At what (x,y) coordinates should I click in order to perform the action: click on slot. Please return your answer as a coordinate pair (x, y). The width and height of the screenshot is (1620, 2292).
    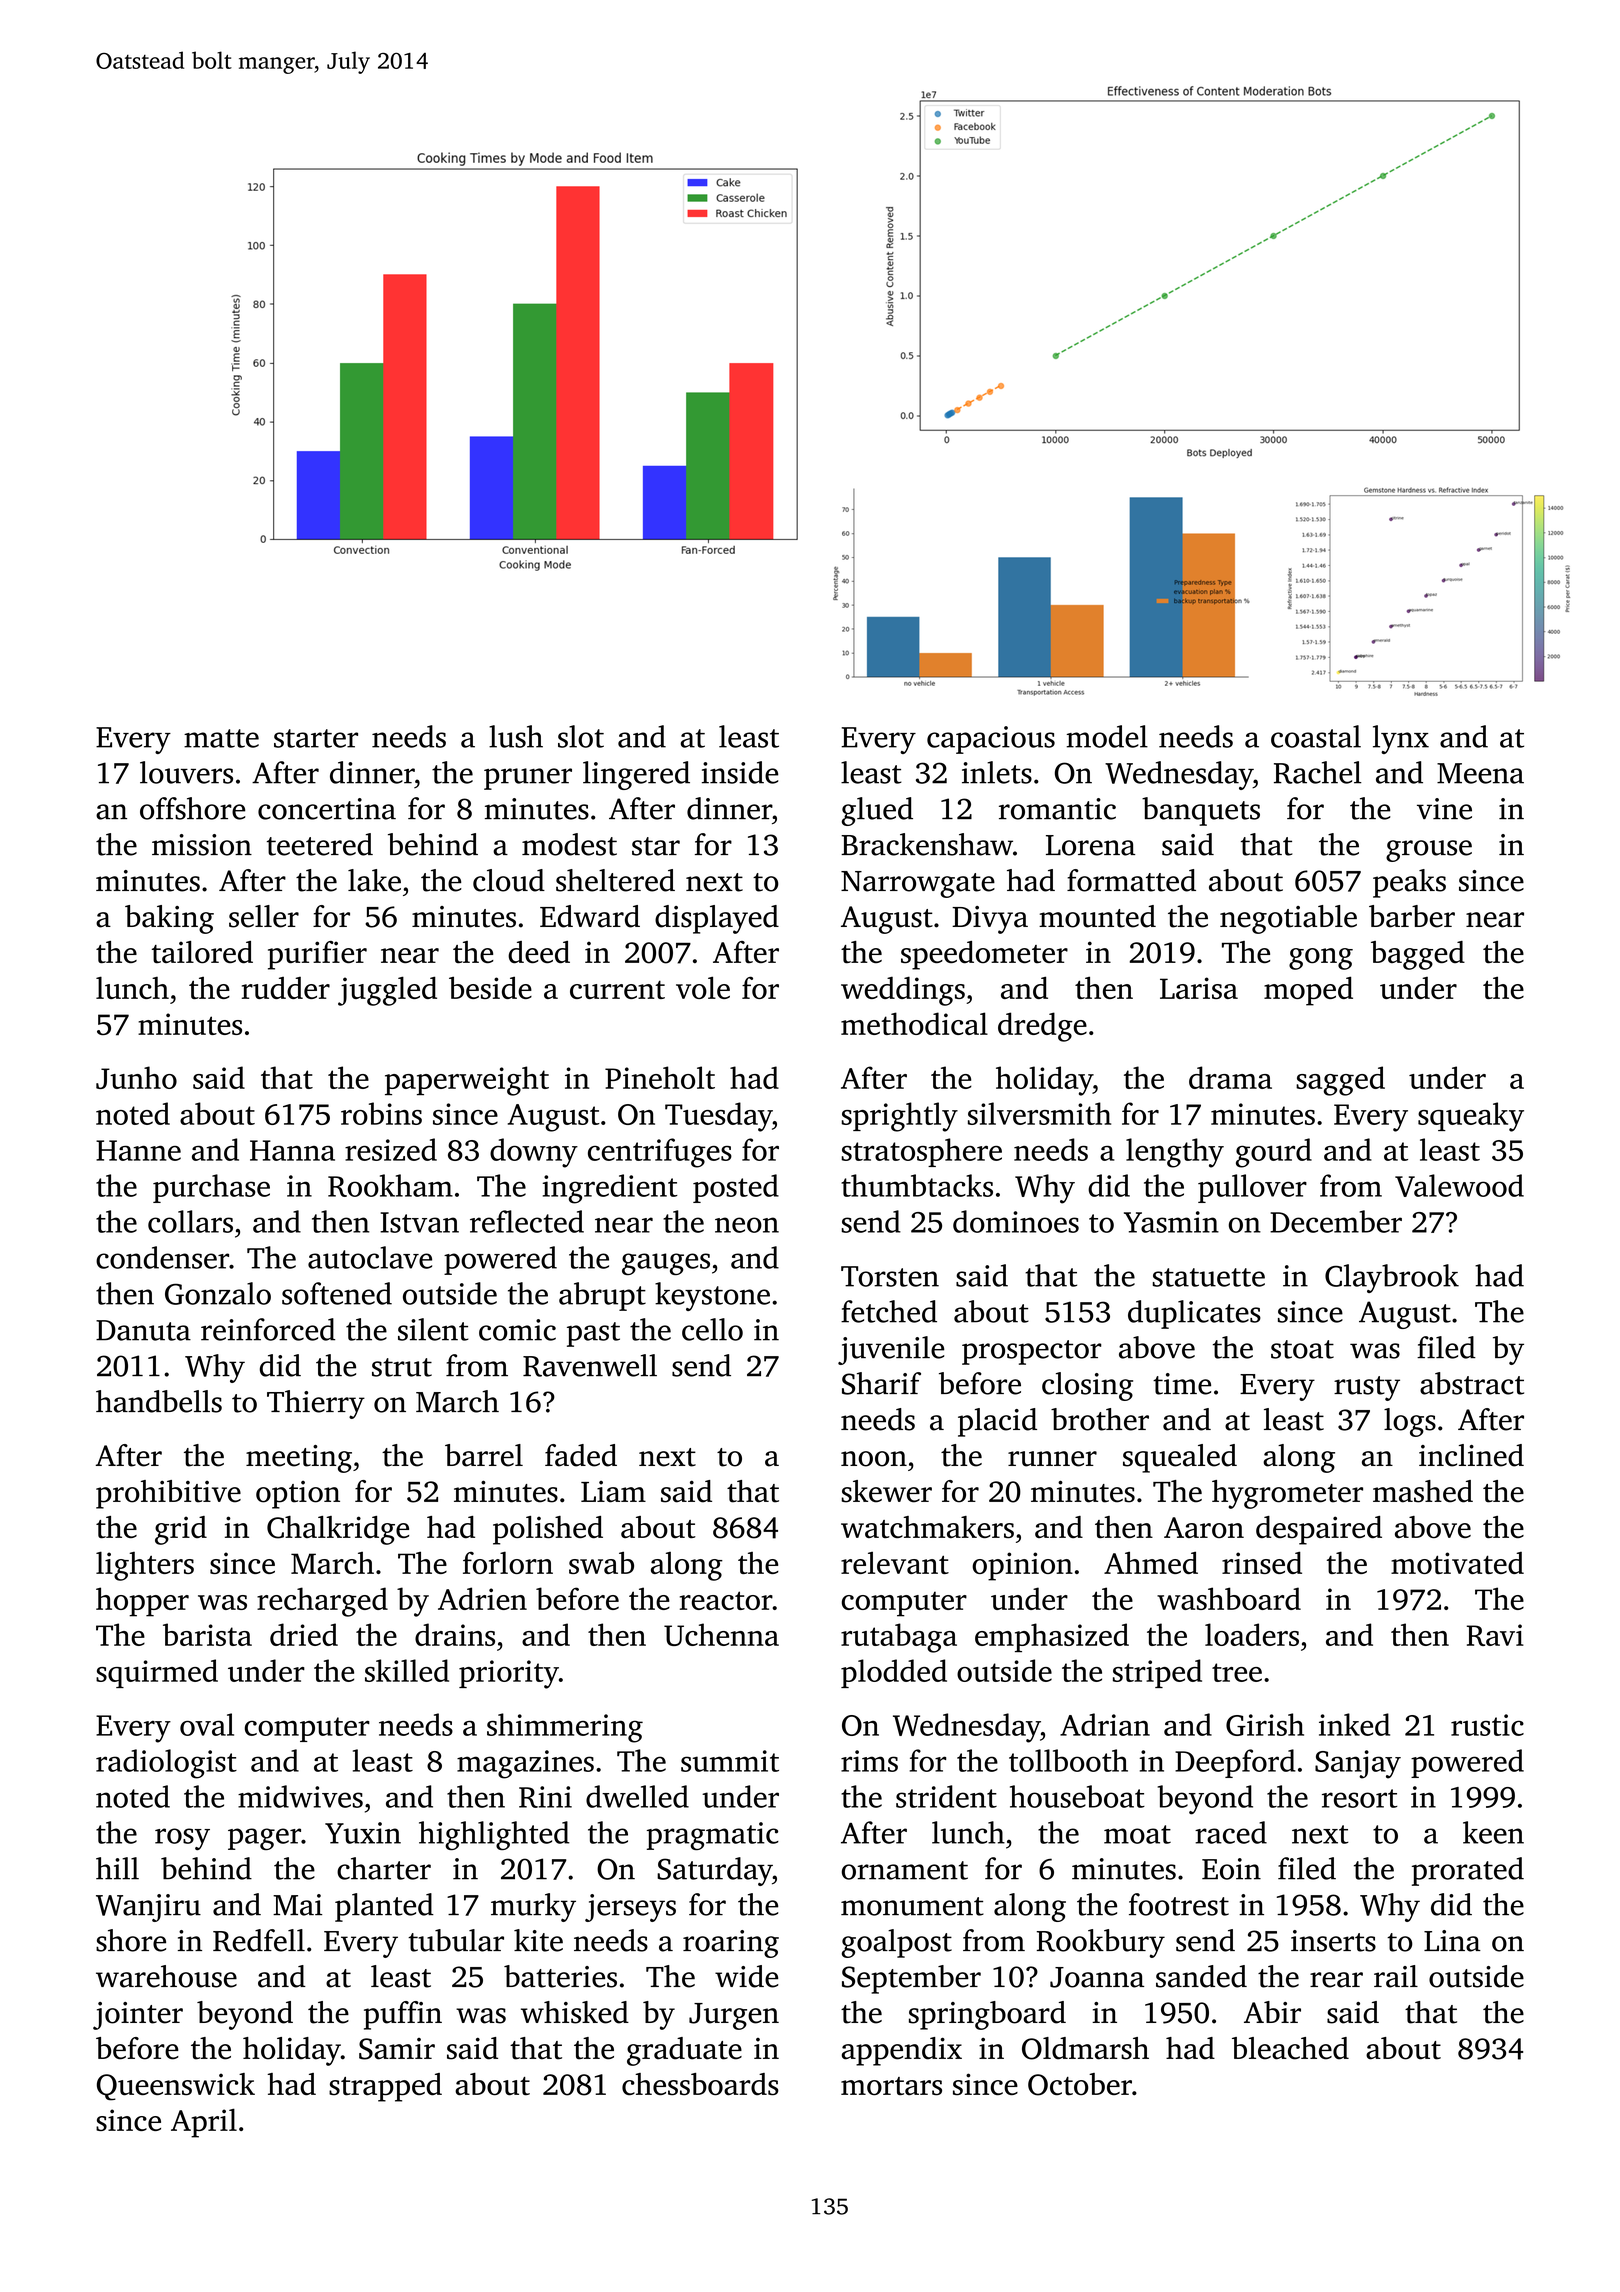
    Looking at the image, I should click on (581, 736).
